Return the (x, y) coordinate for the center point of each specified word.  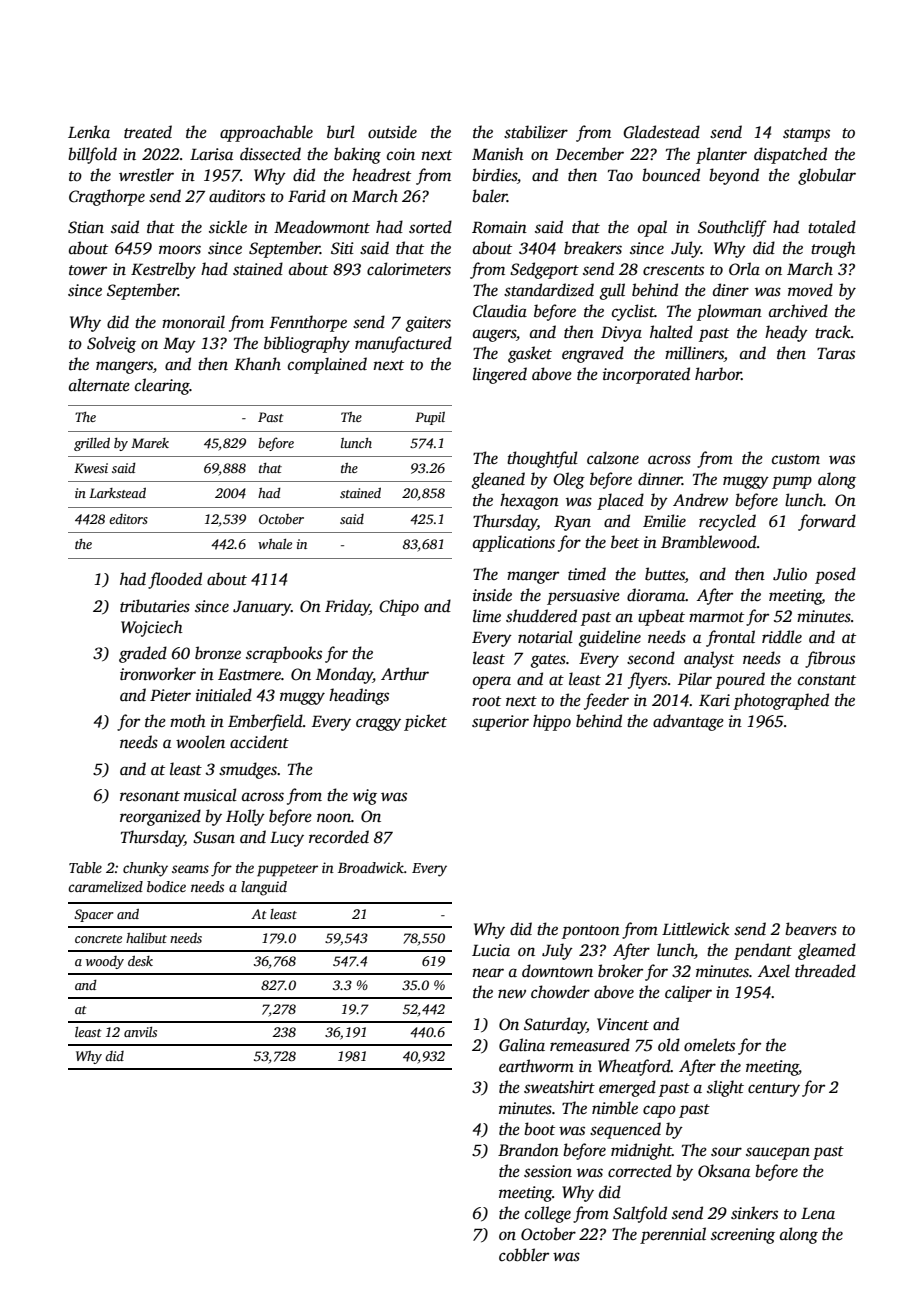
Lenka (89, 131)
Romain (499, 227)
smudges (248, 770)
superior (500, 723)
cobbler (524, 1255)
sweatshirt (559, 1087)
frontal (730, 638)
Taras (836, 353)
